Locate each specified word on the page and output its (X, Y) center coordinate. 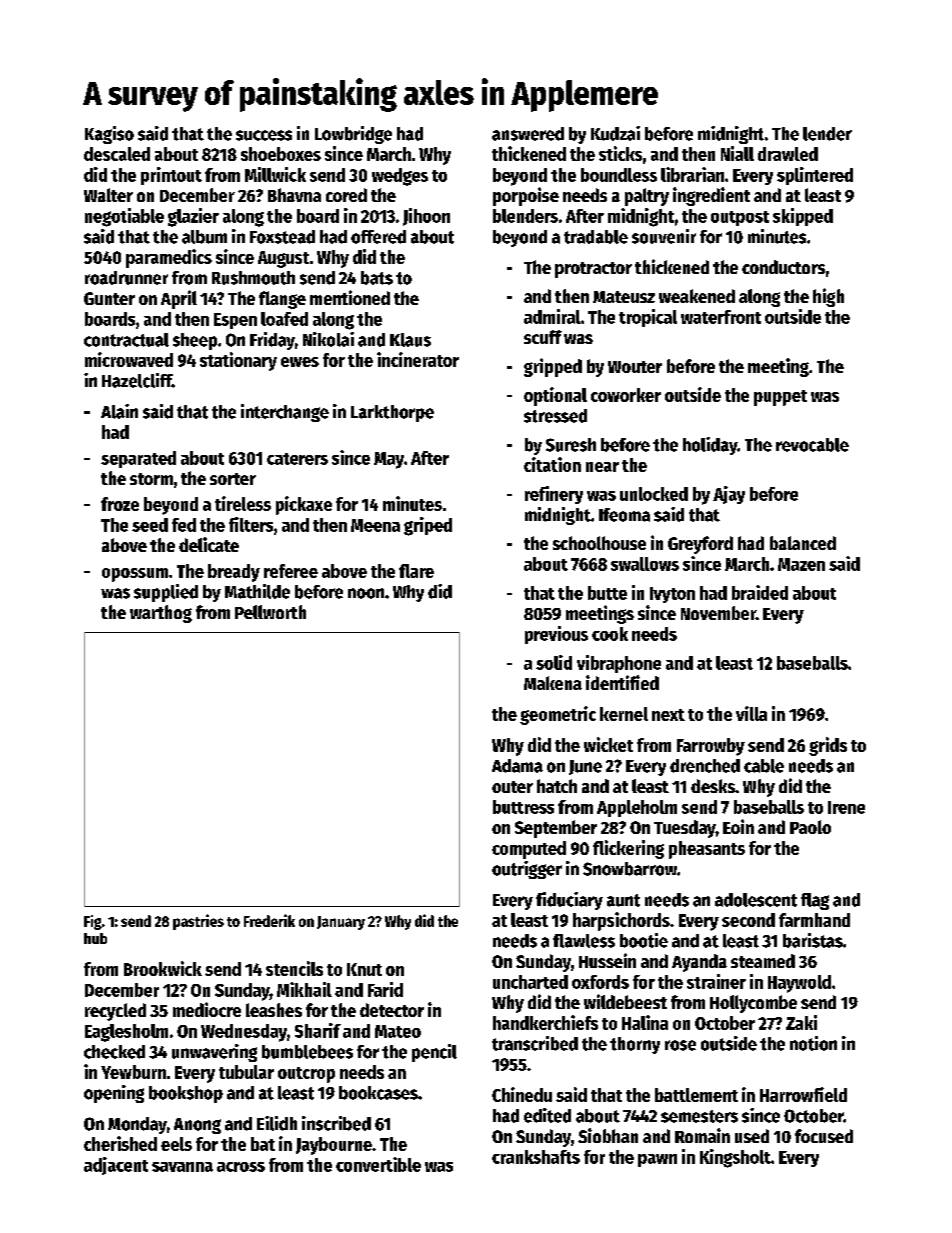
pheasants (707, 850)
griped (428, 526)
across (241, 1167)
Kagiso (109, 135)
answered (528, 134)
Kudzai (615, 133)
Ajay (729, 495)
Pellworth (270, 612)
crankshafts (536, 1157)
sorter (233, 479)
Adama (517, 766)
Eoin (738, 826)
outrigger (527, 870)
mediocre (207, 1009)
